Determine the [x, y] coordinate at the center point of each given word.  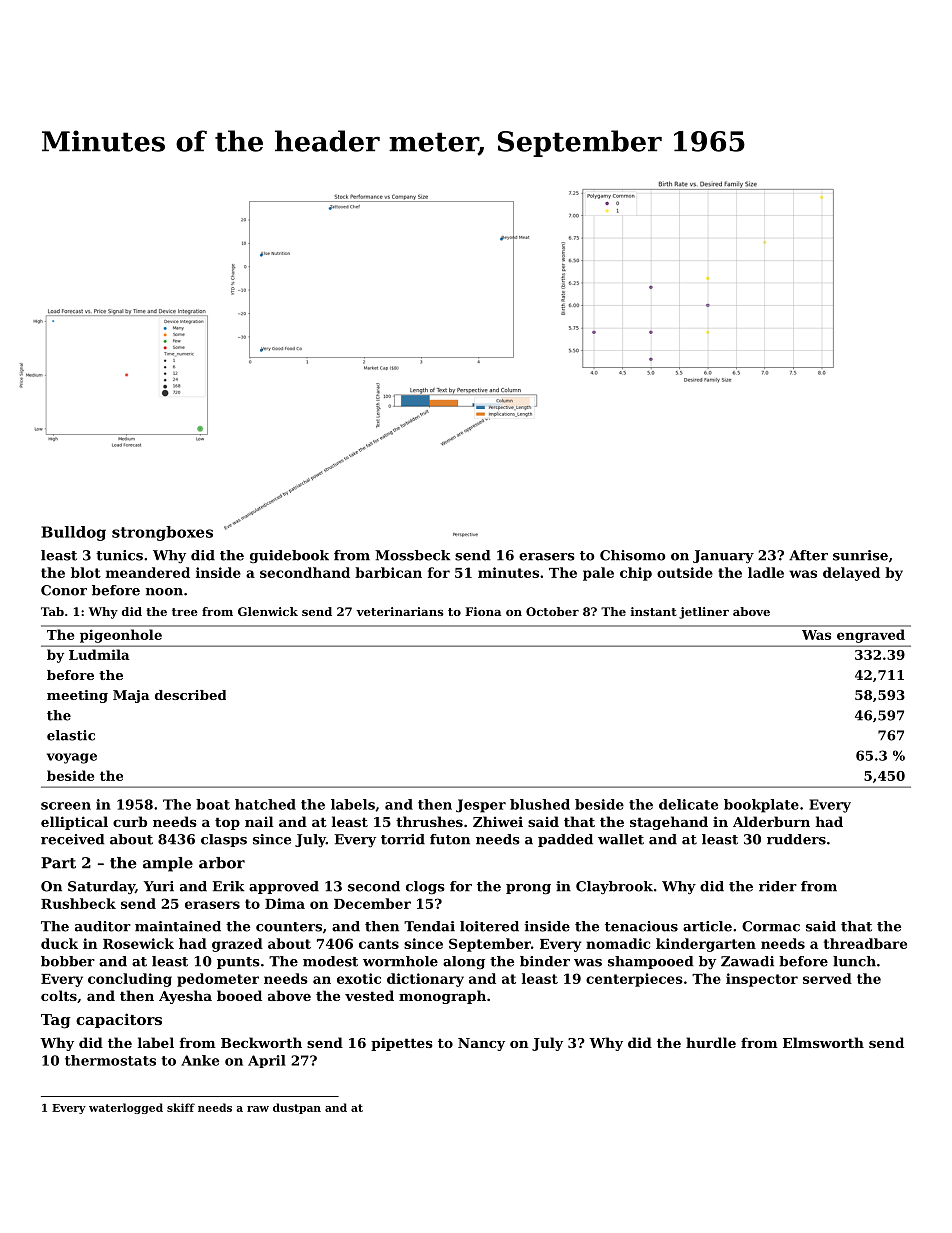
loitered [489, 926]
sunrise [860, 555]
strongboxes [162, 533]
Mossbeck [412, 555]
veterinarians [400, 611]
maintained [178, 926]
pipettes [402, 1044]
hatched [265, 804]
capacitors [119, 1020]
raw [258, 1109]
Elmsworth [823, 1042]
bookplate [761, 806]
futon [450, 839]
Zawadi [747, 961]
